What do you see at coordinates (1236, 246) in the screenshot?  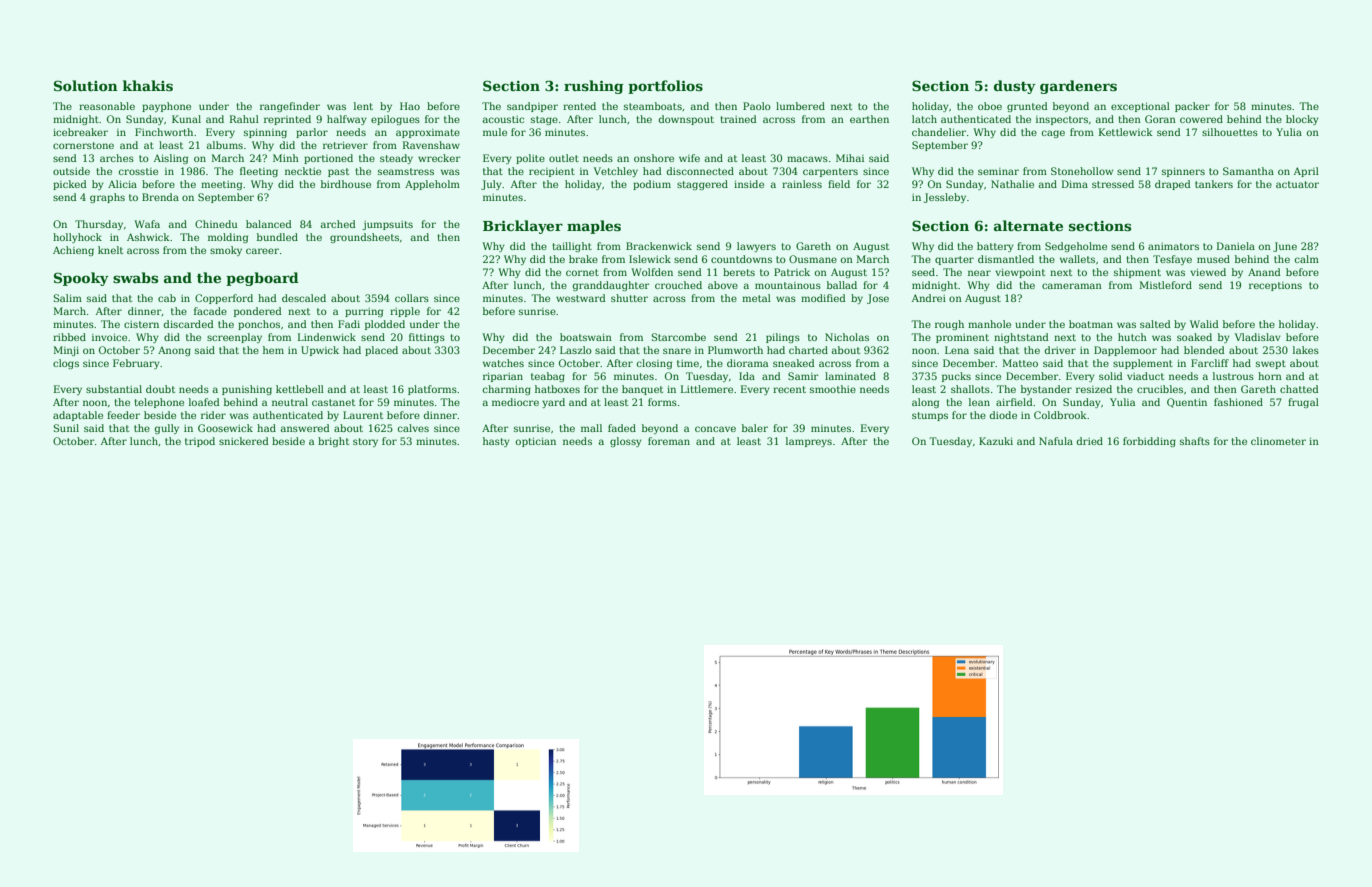 I see `Daniela` at bounding box center [1236, 246].
